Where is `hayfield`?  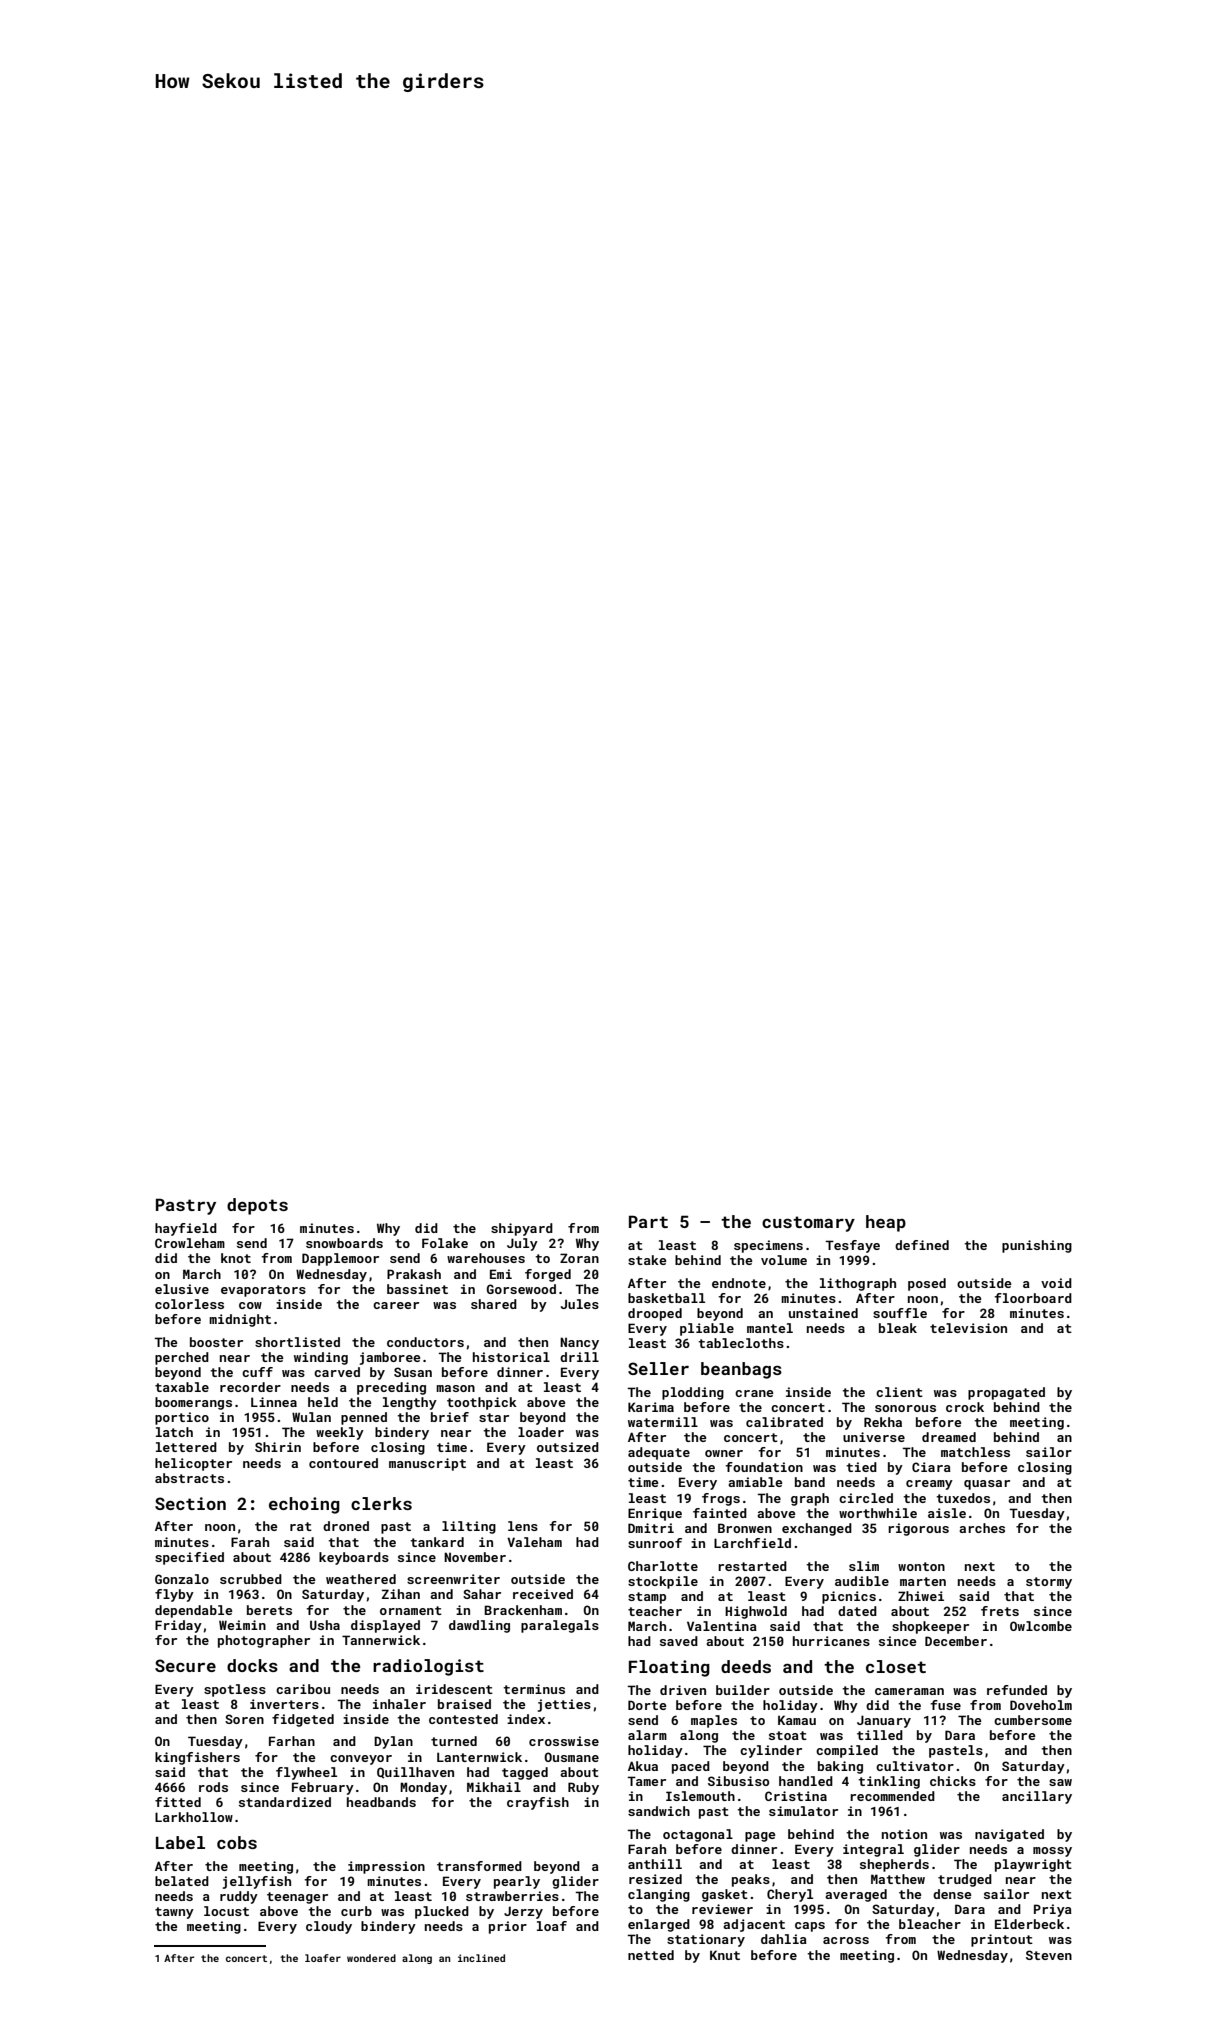 hayfield is located at coordinates (186, 1229).
